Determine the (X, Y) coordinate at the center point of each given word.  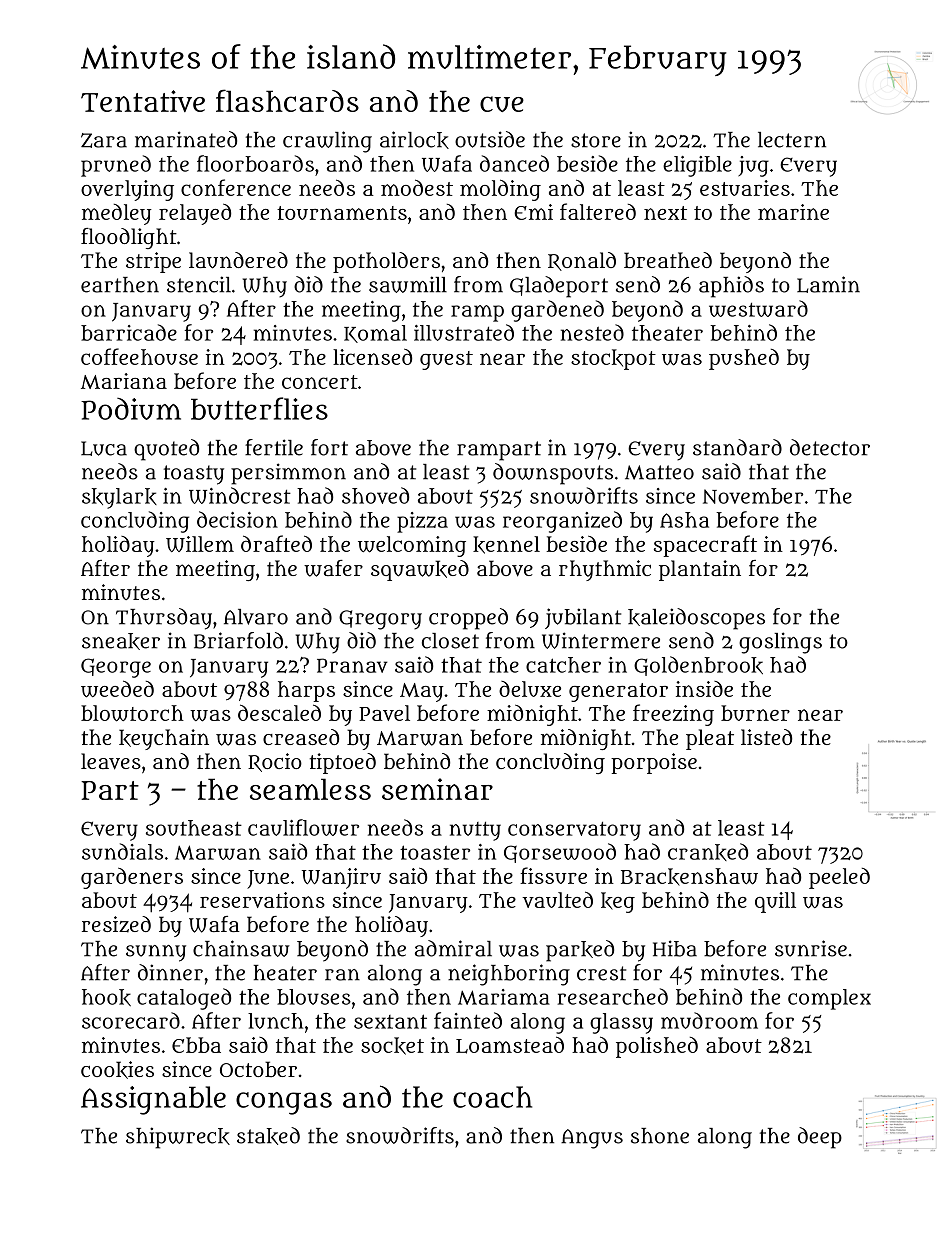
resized (116, 924)
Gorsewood (560, 853)
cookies (117, 1070)
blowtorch (132, 713)
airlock (414, 140)
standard (737, 447)
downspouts (553, 474)
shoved (375, 495)
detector (830, 447)
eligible (697, 166)
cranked (708, 852)
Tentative (143, 101)
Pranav (352, 665)
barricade (129, 332)
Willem (200, 544)
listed (766, 737)
